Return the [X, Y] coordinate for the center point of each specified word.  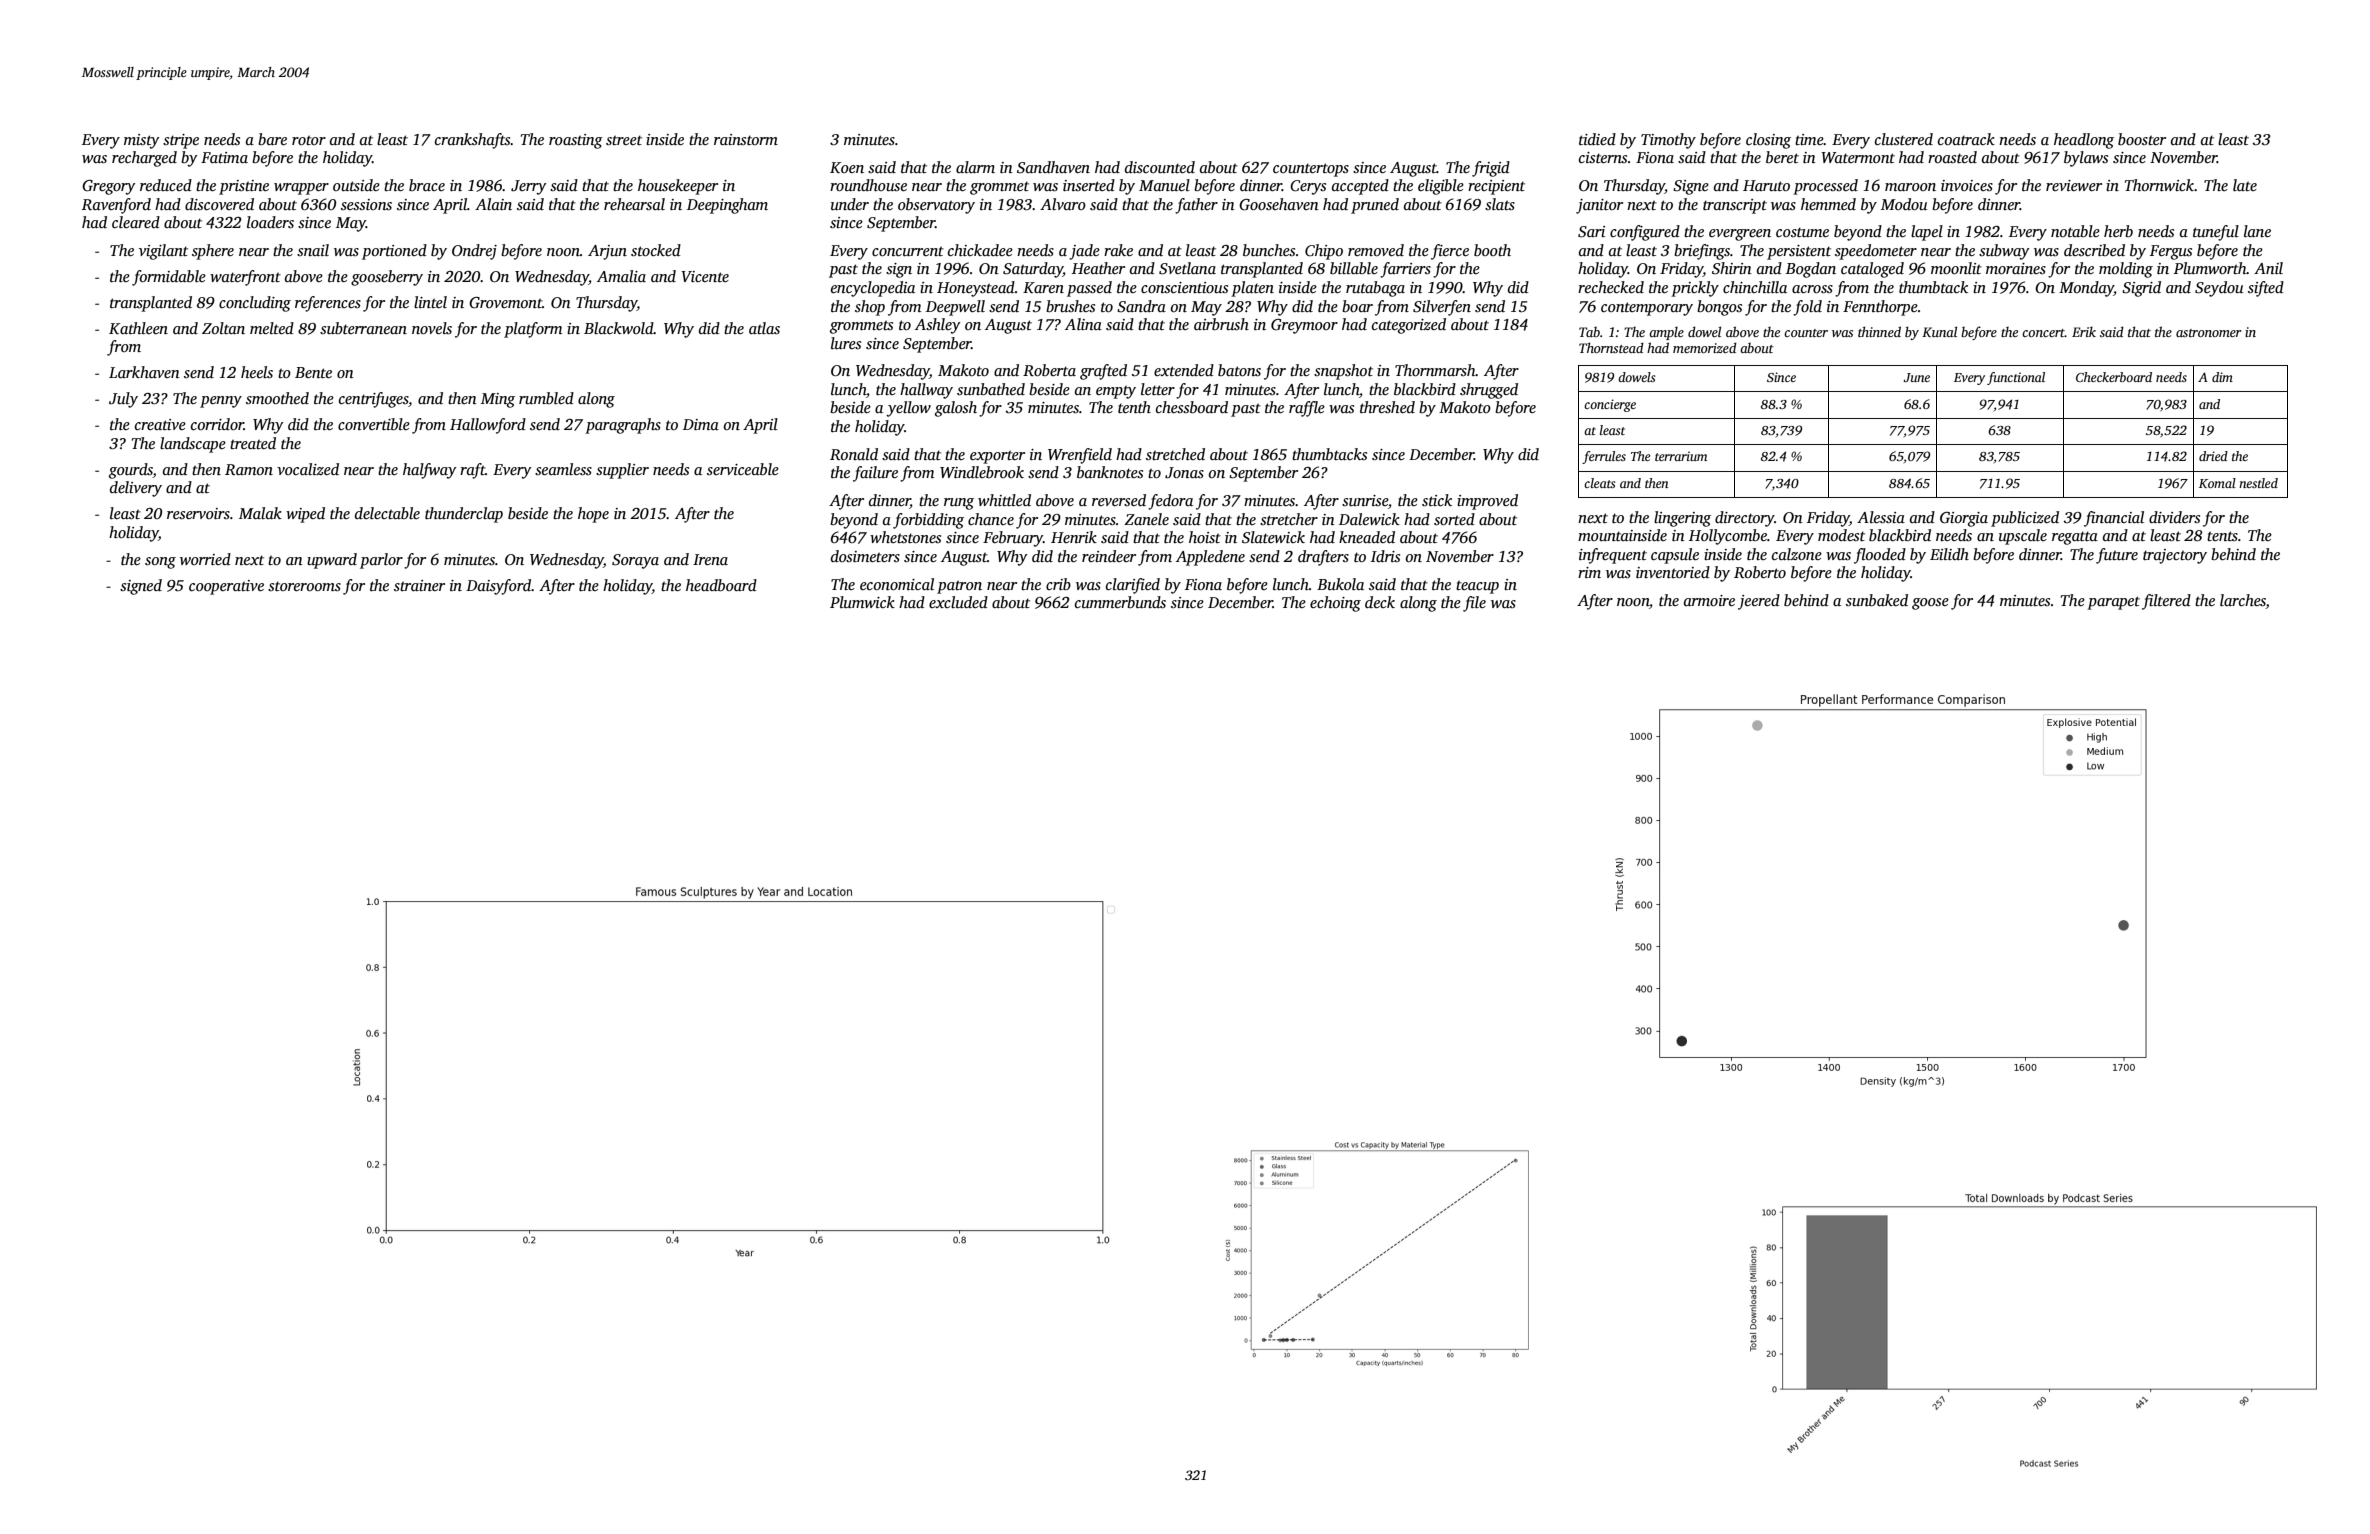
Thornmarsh [1435, 370]
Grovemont [505, 303]
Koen [847, 167]
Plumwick [862, 602]
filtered [2166, 602]
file [1474, 604]
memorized [1705, 347]
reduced [166, 185]
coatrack [1966, 139]
